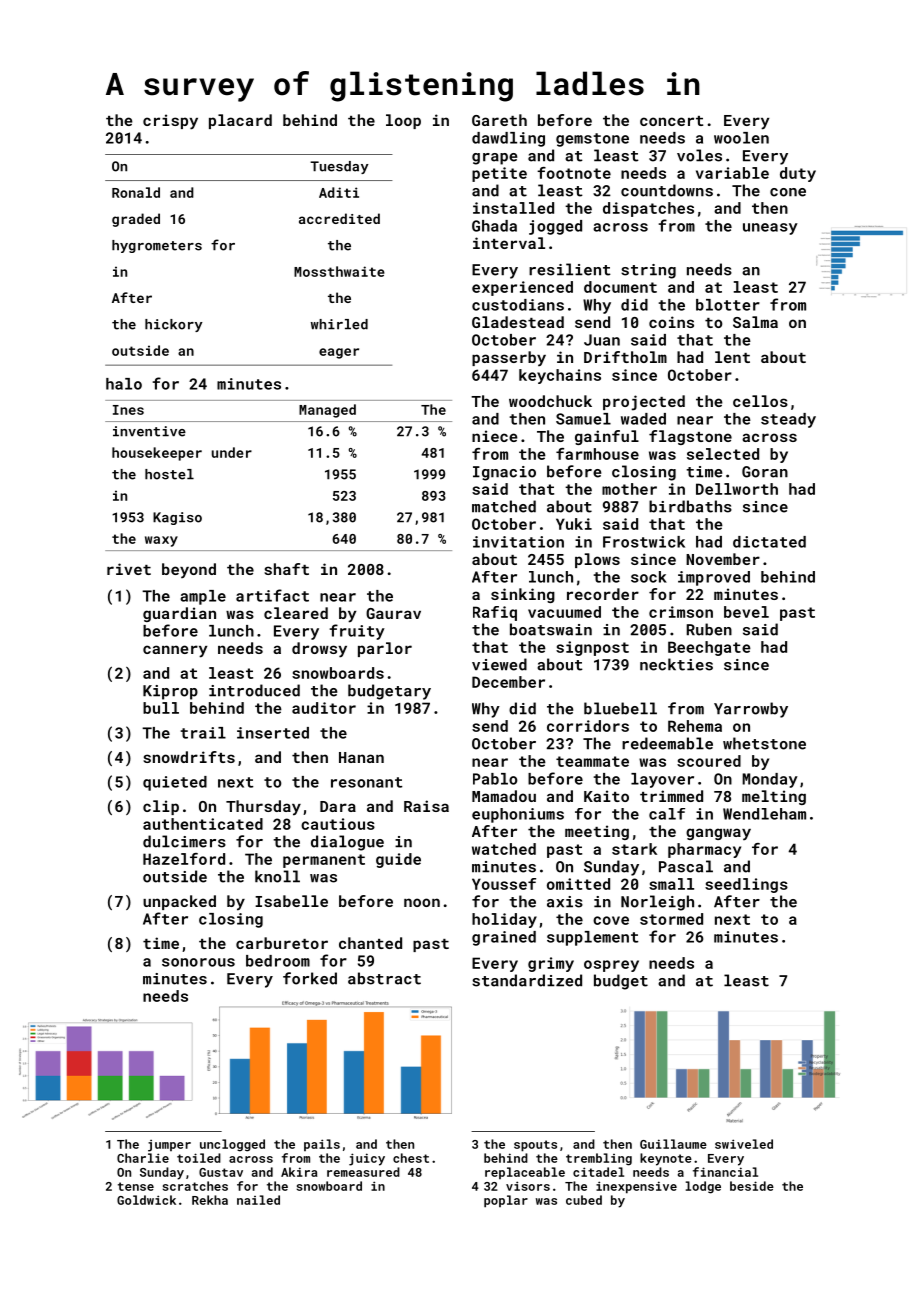 The height and width of the screenshot is (1308, 924). What do you see at coordinates (175, 783) in the screenshot?
I see `quieted` at bounding box center [175, 783].
